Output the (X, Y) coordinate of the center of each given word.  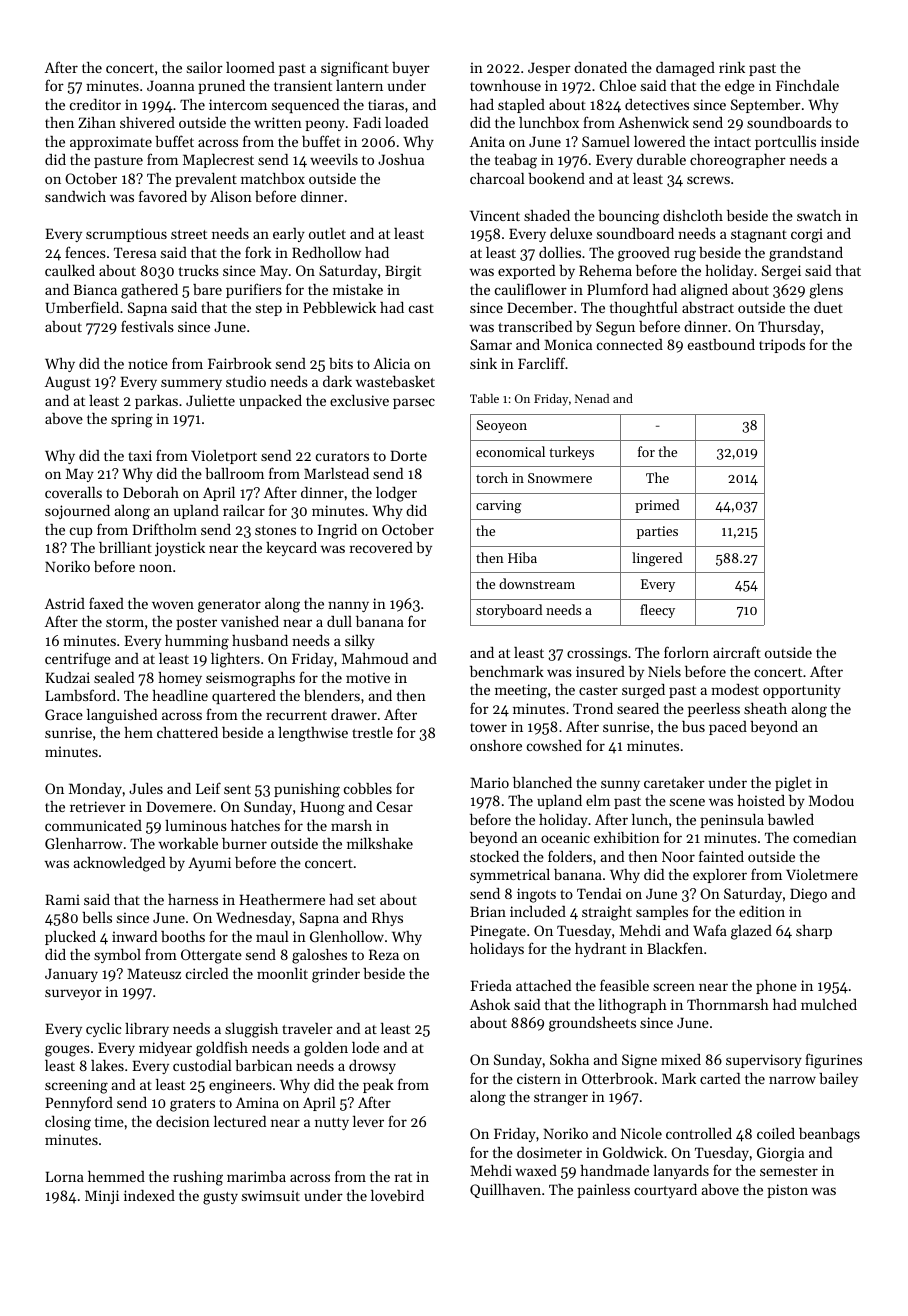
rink (732, 67)
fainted (721, 856)
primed (657, 506)
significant (355, 69)
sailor (205, 67)
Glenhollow (347, 936)
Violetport (224, 457)
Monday (95, 790)
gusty (220, 1198)
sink (483, 363)
